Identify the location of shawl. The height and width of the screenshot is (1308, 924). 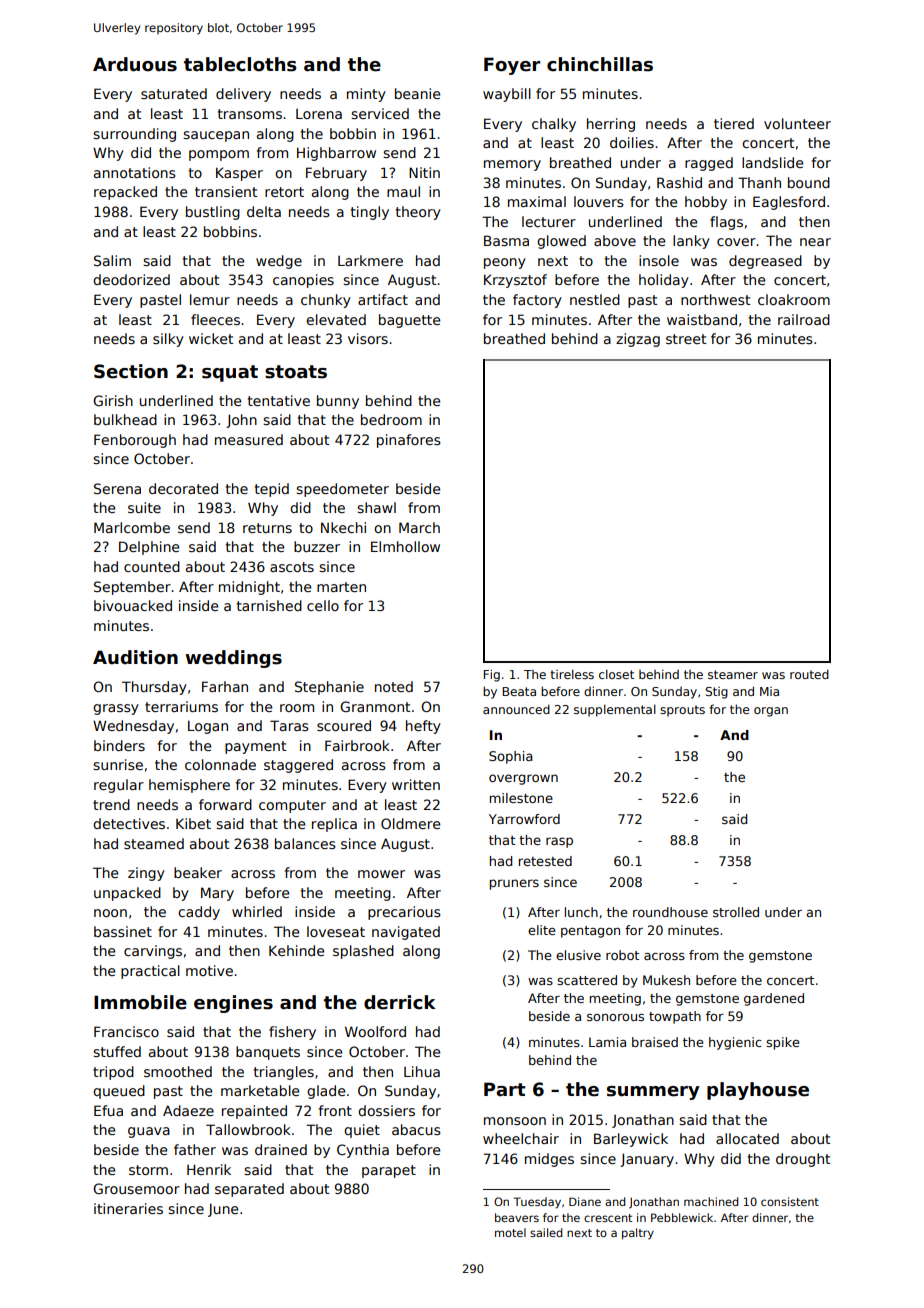
(376, 507).
